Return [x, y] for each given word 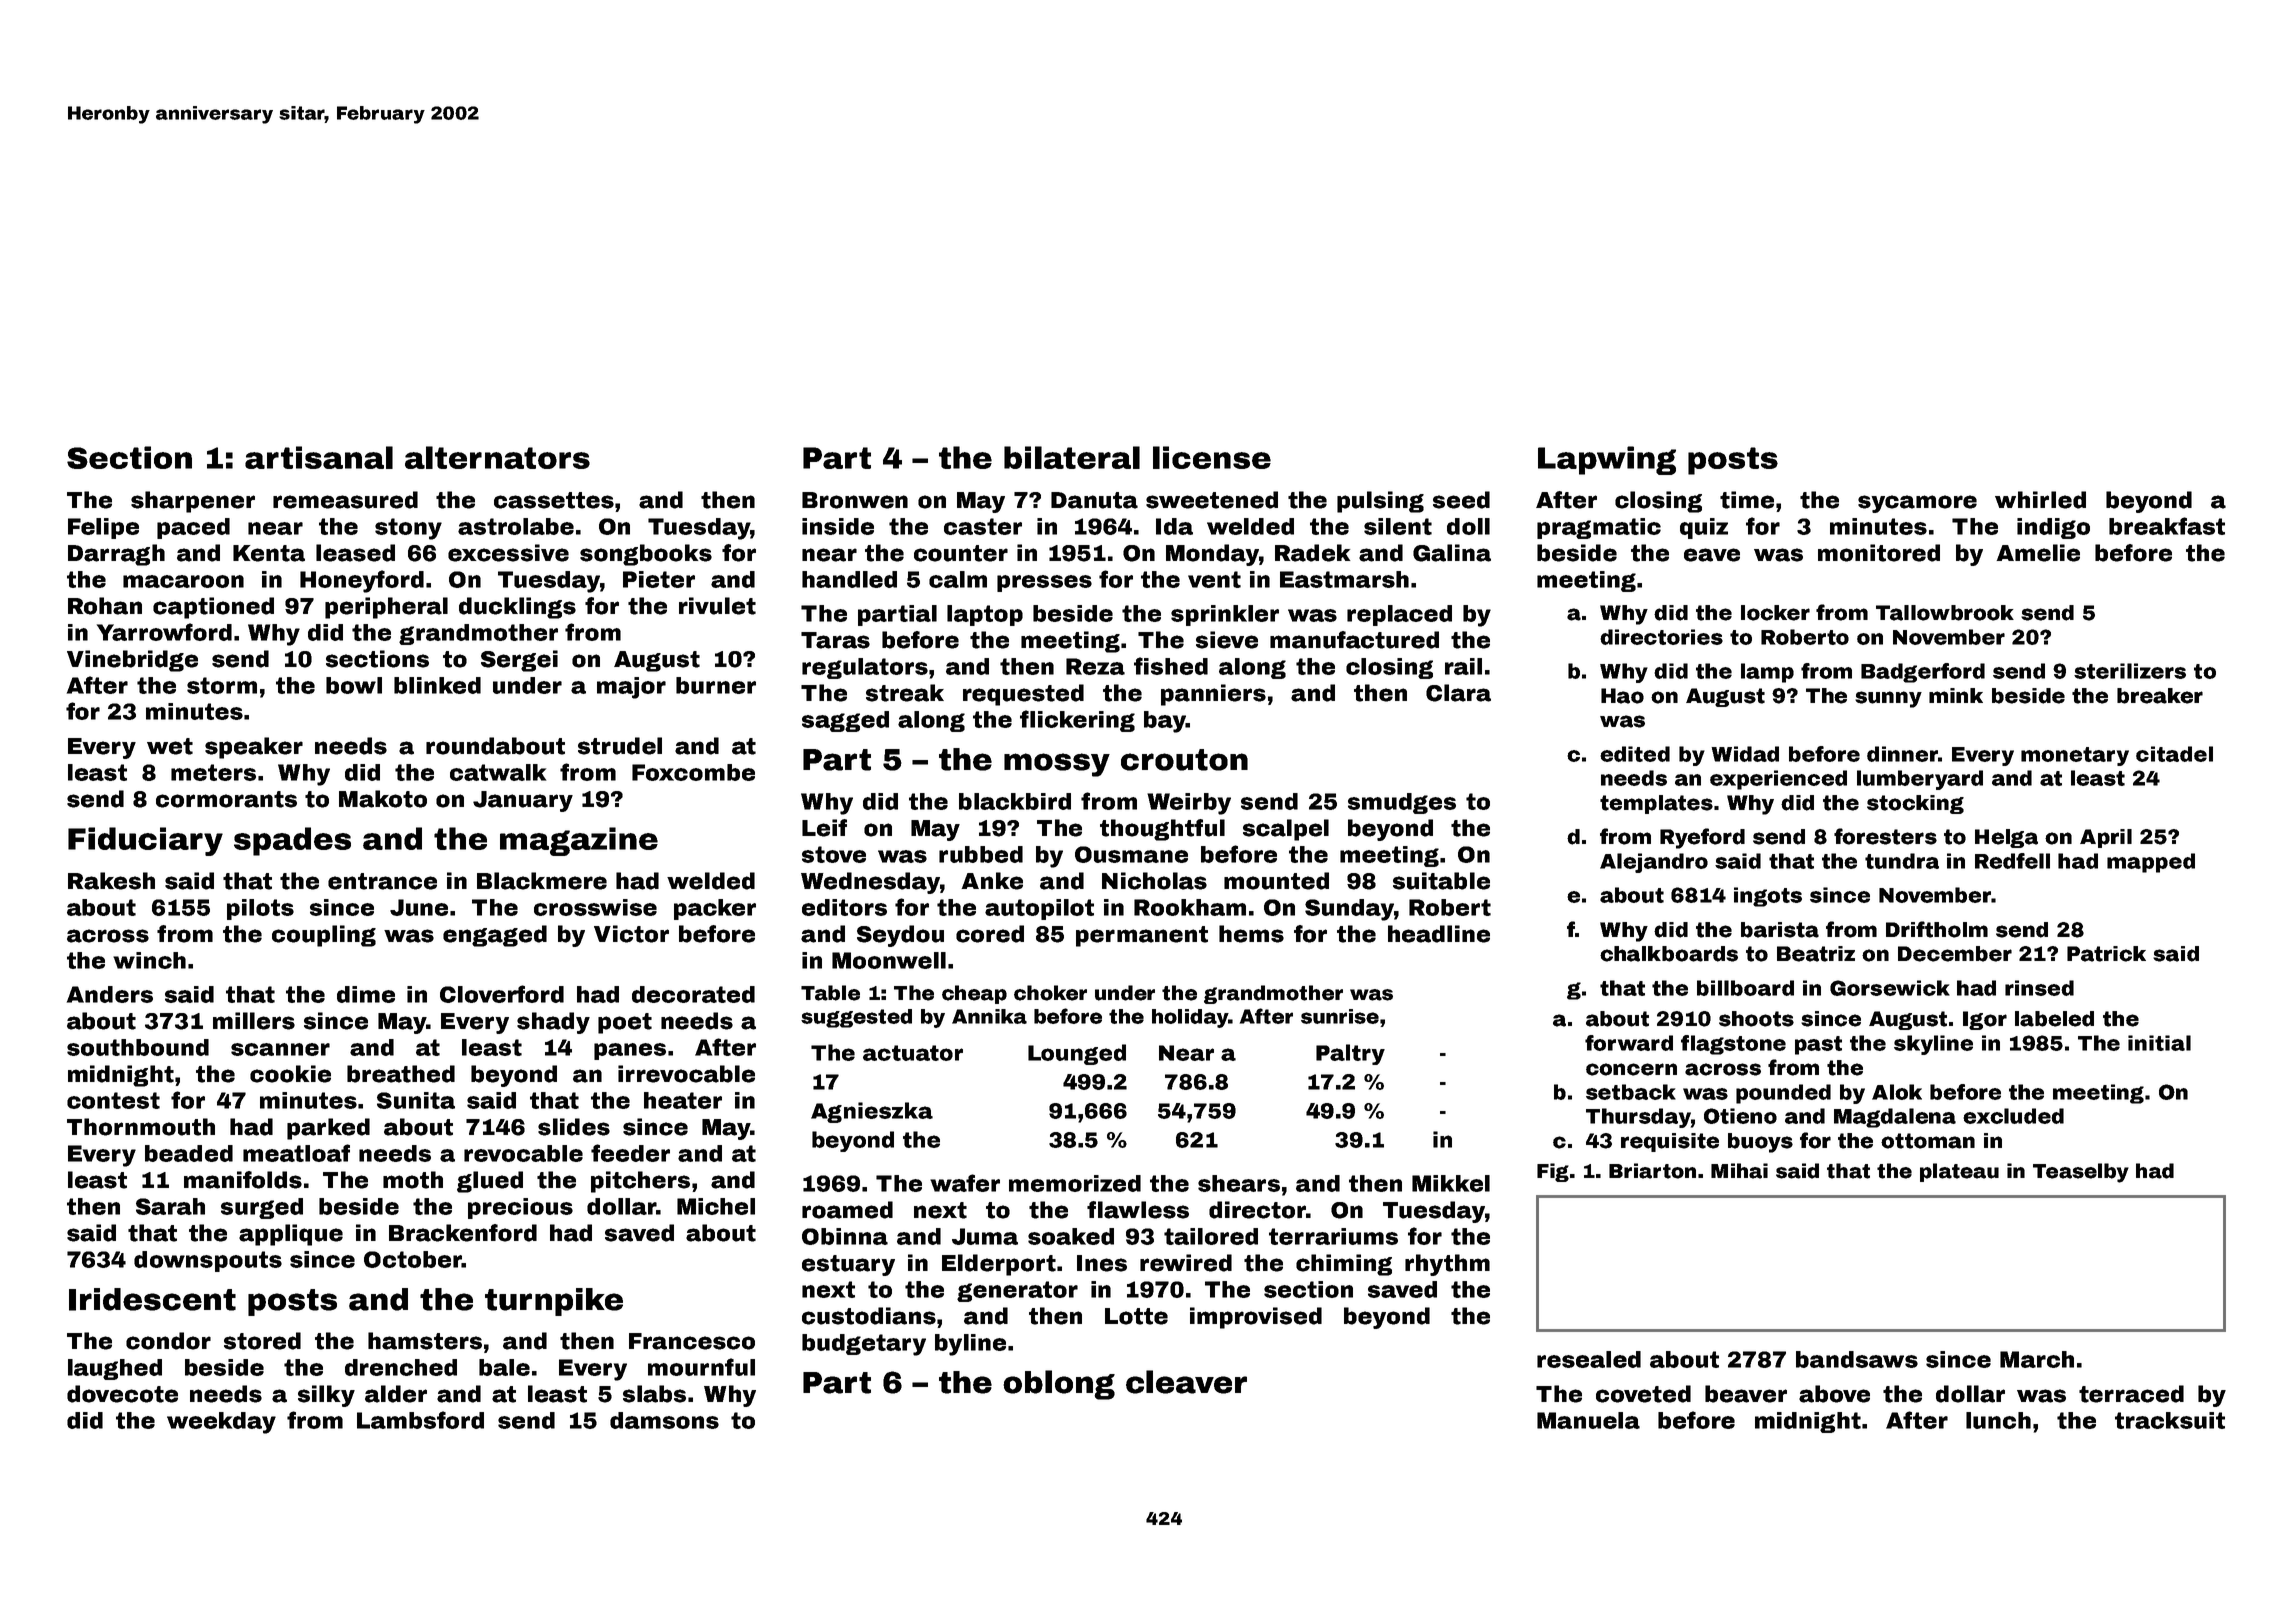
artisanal [319, 457]
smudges [1402, 803]
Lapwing [1607, 460]
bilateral [1072, 457]
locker [1775, 613]
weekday [221, 1423]
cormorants [226, 799]
